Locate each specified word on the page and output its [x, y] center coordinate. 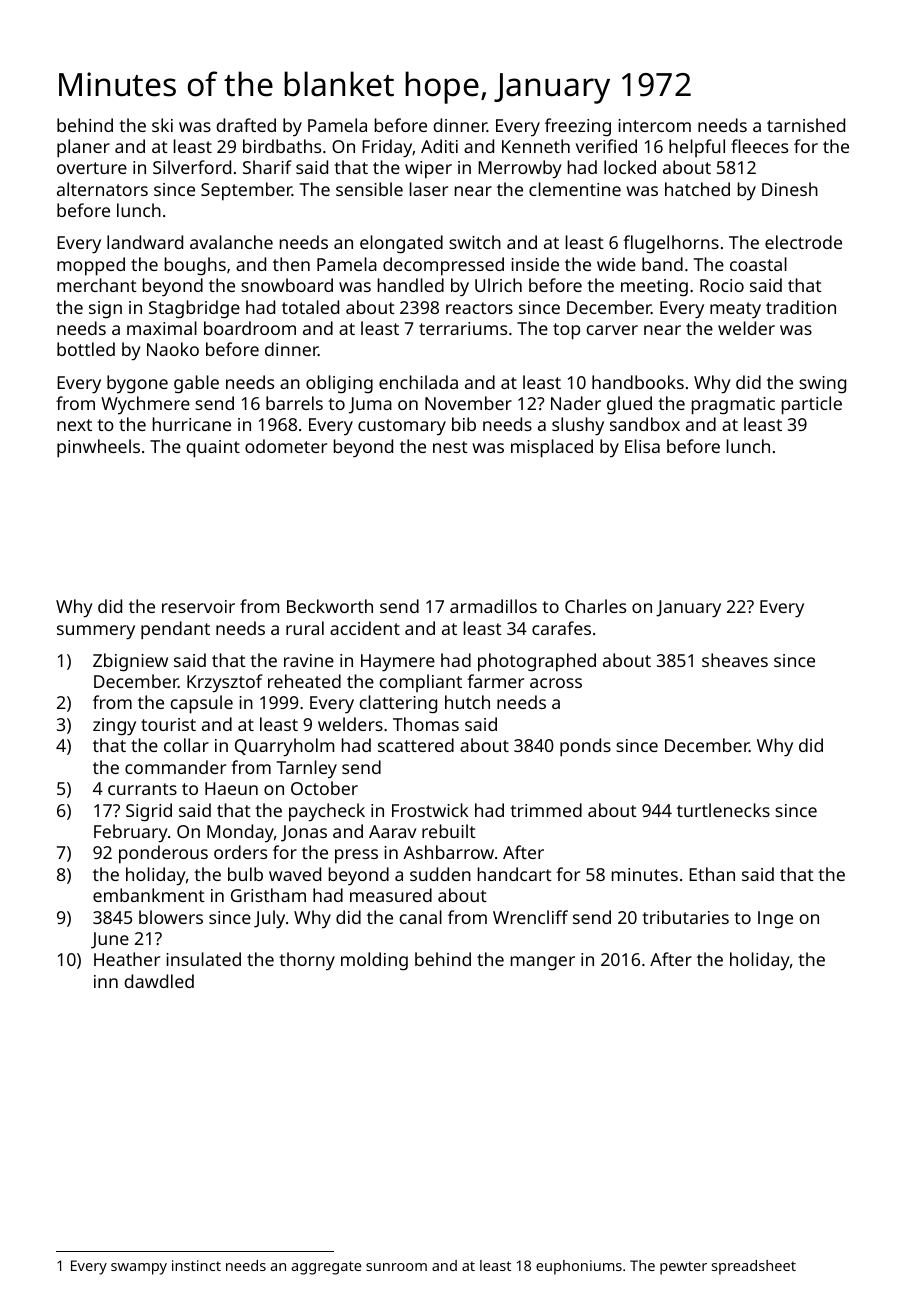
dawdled [159, 981]
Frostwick [430, 810]
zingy [114, 727]
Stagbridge [194, 309]
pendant [175, 630]
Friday [387, 148]
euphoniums [579, 1267]
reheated [304, 681]
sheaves [735, 660]
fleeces [759, 146]
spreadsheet [754, 1267]
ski [162, 125]
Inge [775, 920]
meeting [654, 288]
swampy [139, 1269]
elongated [401, 244]
